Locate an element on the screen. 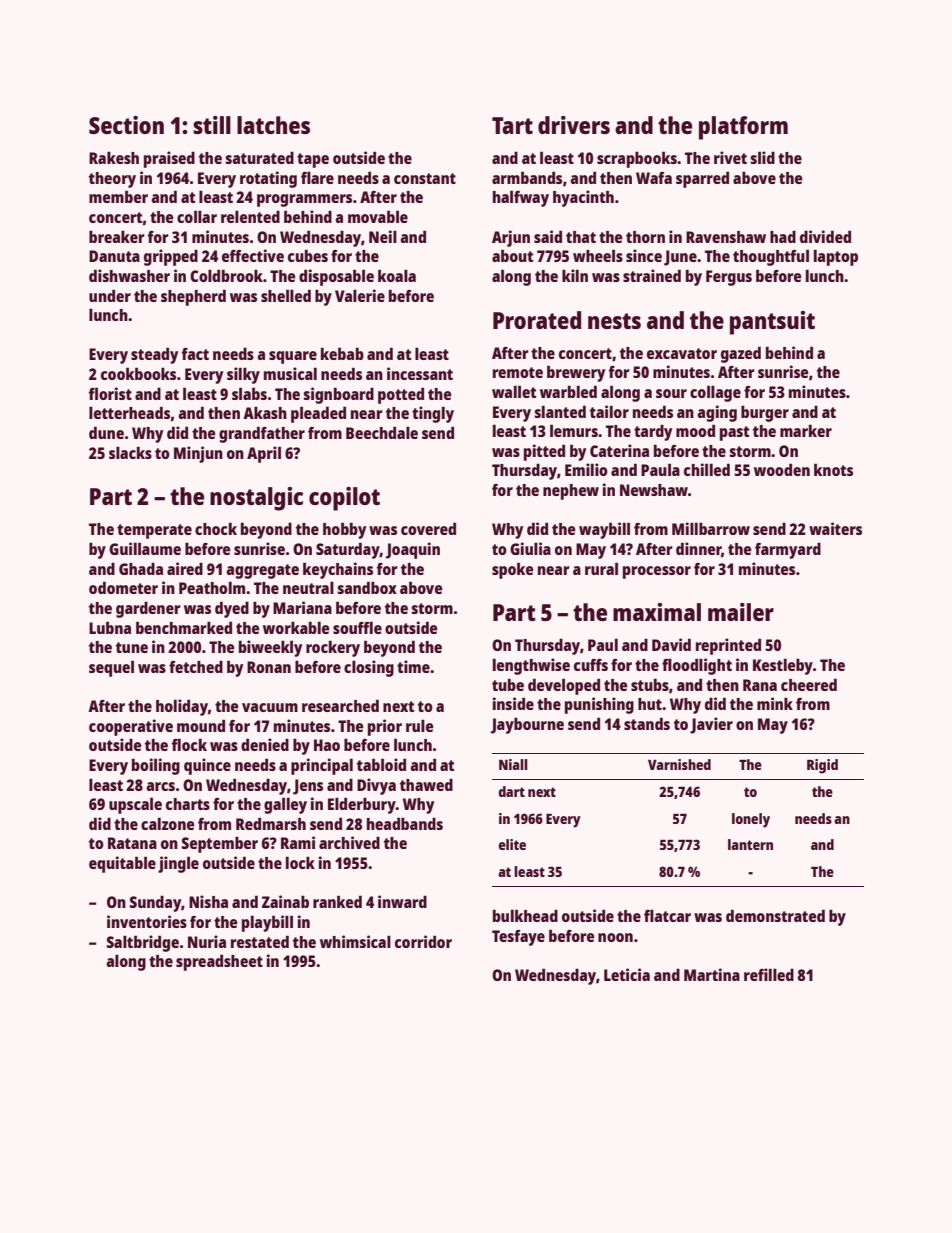 The height and width of the screenshot is (1233, 952). noon is located at coordinates (615, 937).
